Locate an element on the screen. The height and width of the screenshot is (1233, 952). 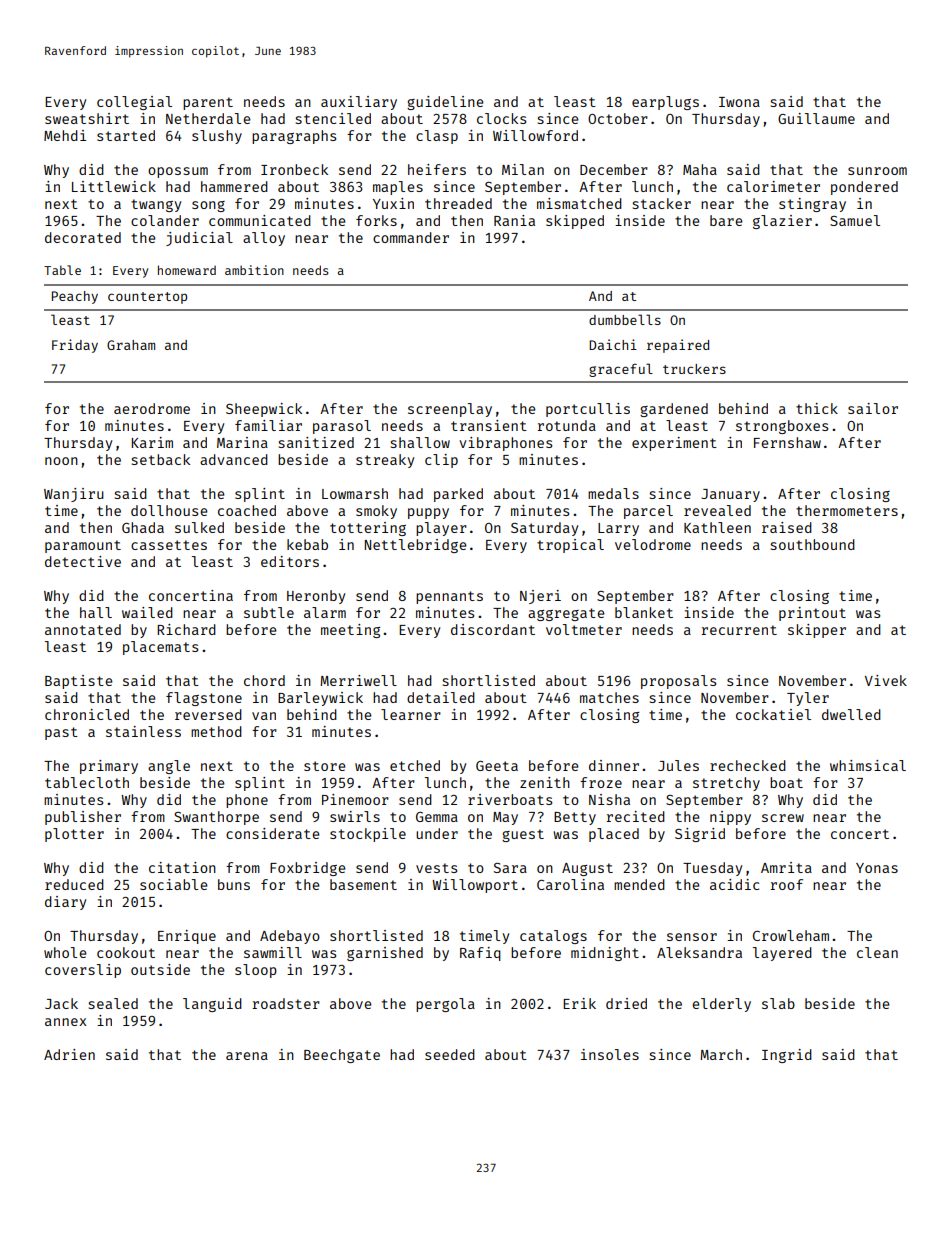
Guillaume is located at coordinates (816, 118).
